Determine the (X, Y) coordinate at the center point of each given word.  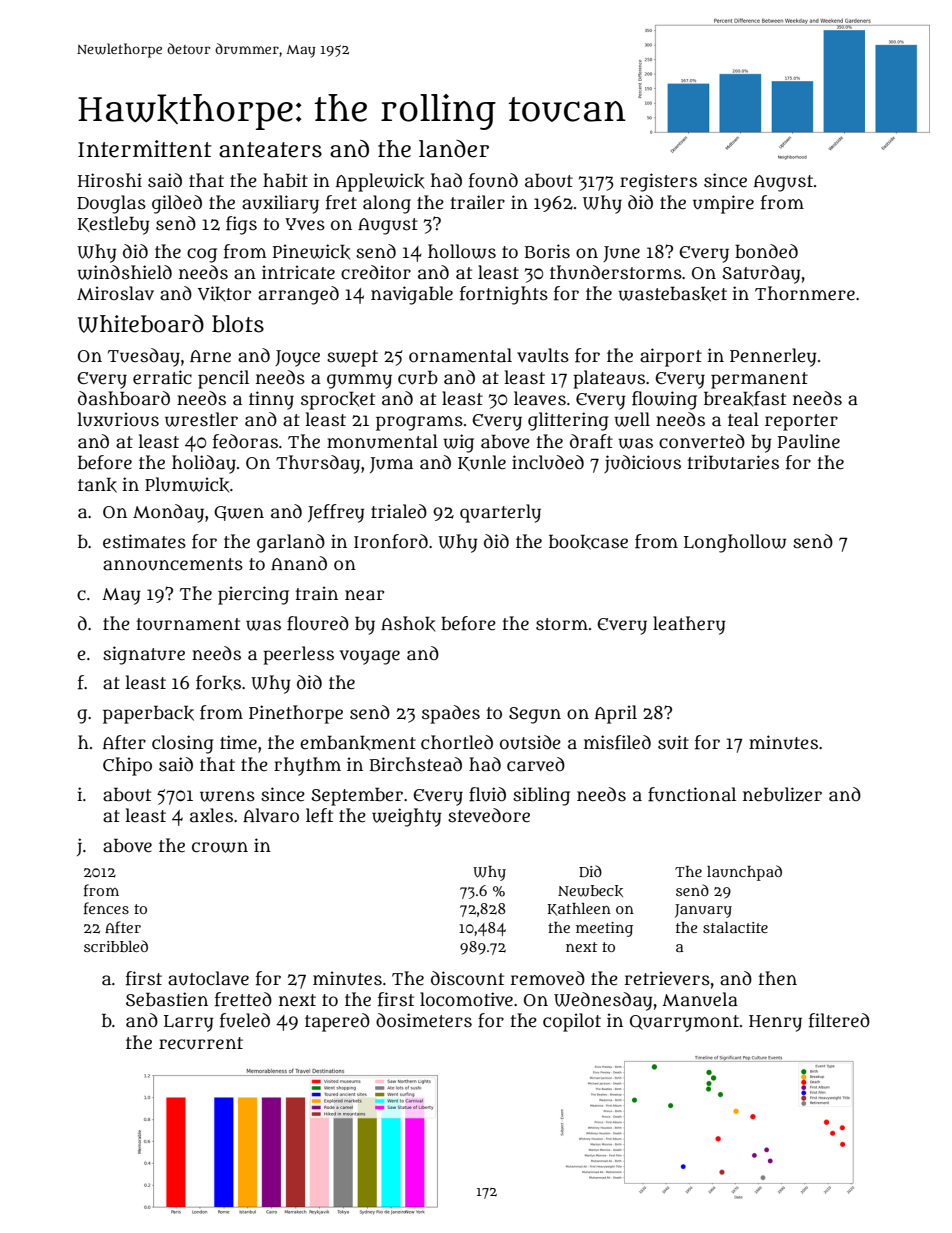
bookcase (588, 542)
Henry (775, 1023)
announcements (173, 564)
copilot (572, 1022)
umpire (723, 204)
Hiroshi (110, 180)
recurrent (201, 1043)
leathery (689, 625)
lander (454, 149)
